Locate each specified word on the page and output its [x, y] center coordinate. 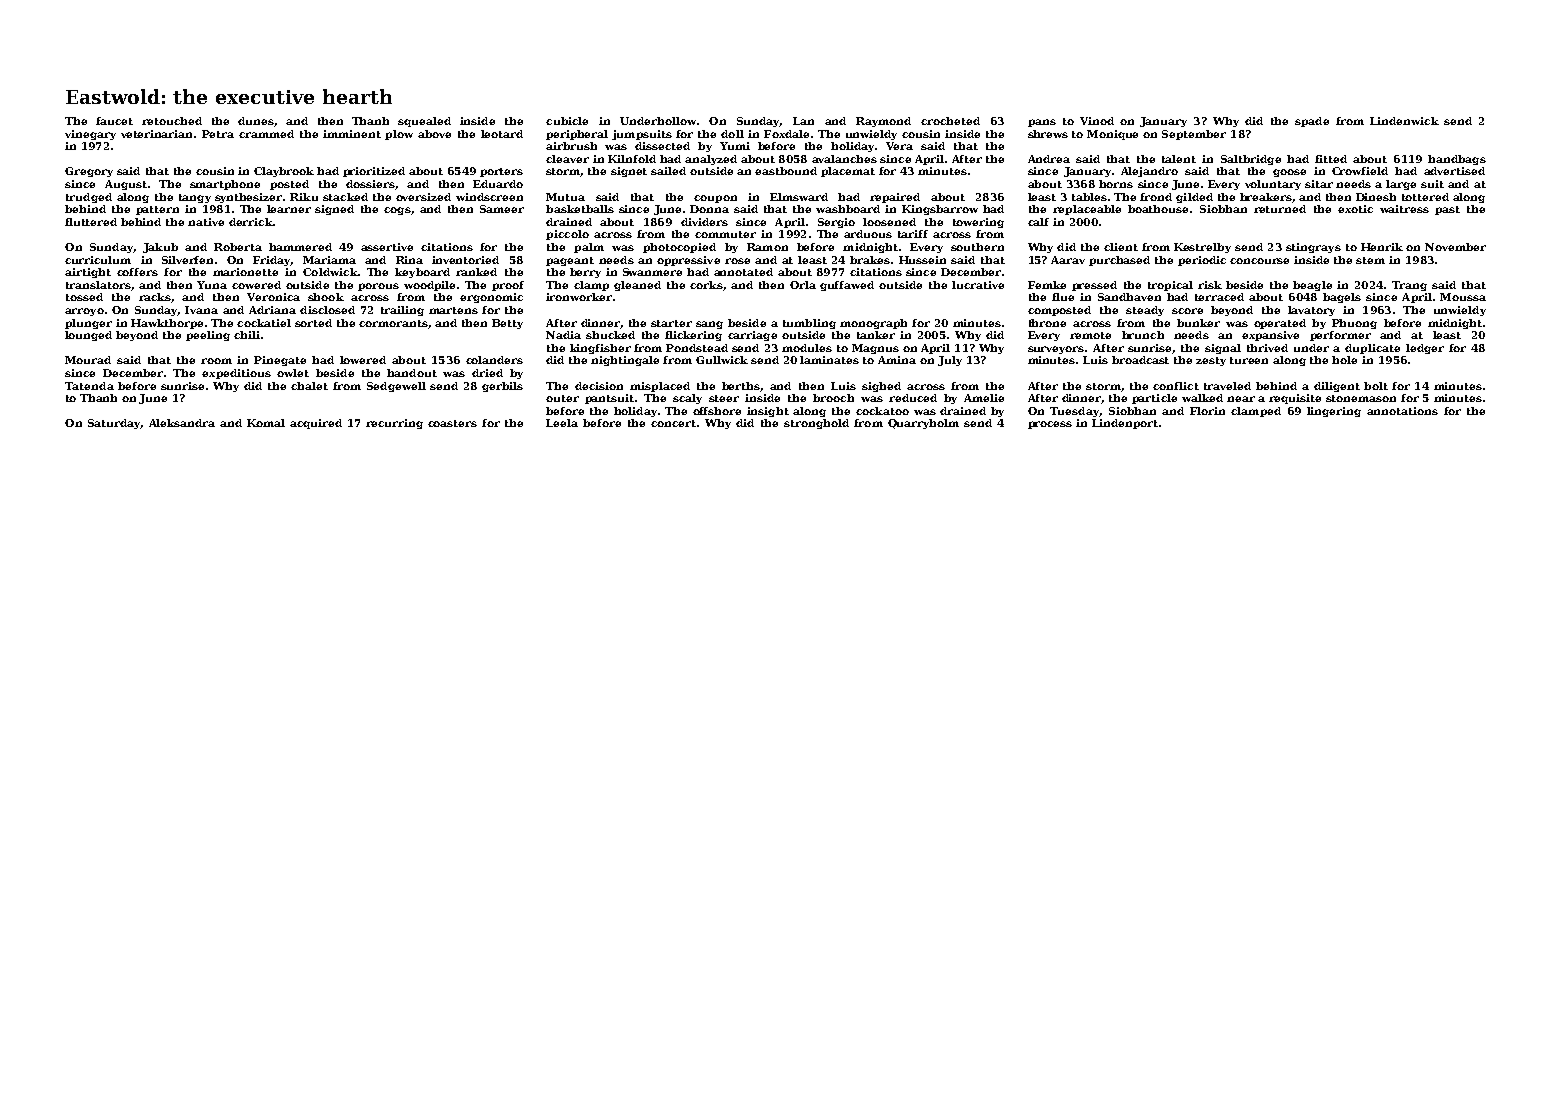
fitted [1331, 159]
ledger [1425, 349]
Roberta [238, 247]
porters [501, 172]
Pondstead [697, 348]
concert [673, 423]
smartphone [225, 185]
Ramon [767, 247]
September [1194, 135]
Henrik [1382, 247]
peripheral [577, 135]
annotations [1402, 411]
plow [399, 135]
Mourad [88, 360]
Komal [266, 423]
